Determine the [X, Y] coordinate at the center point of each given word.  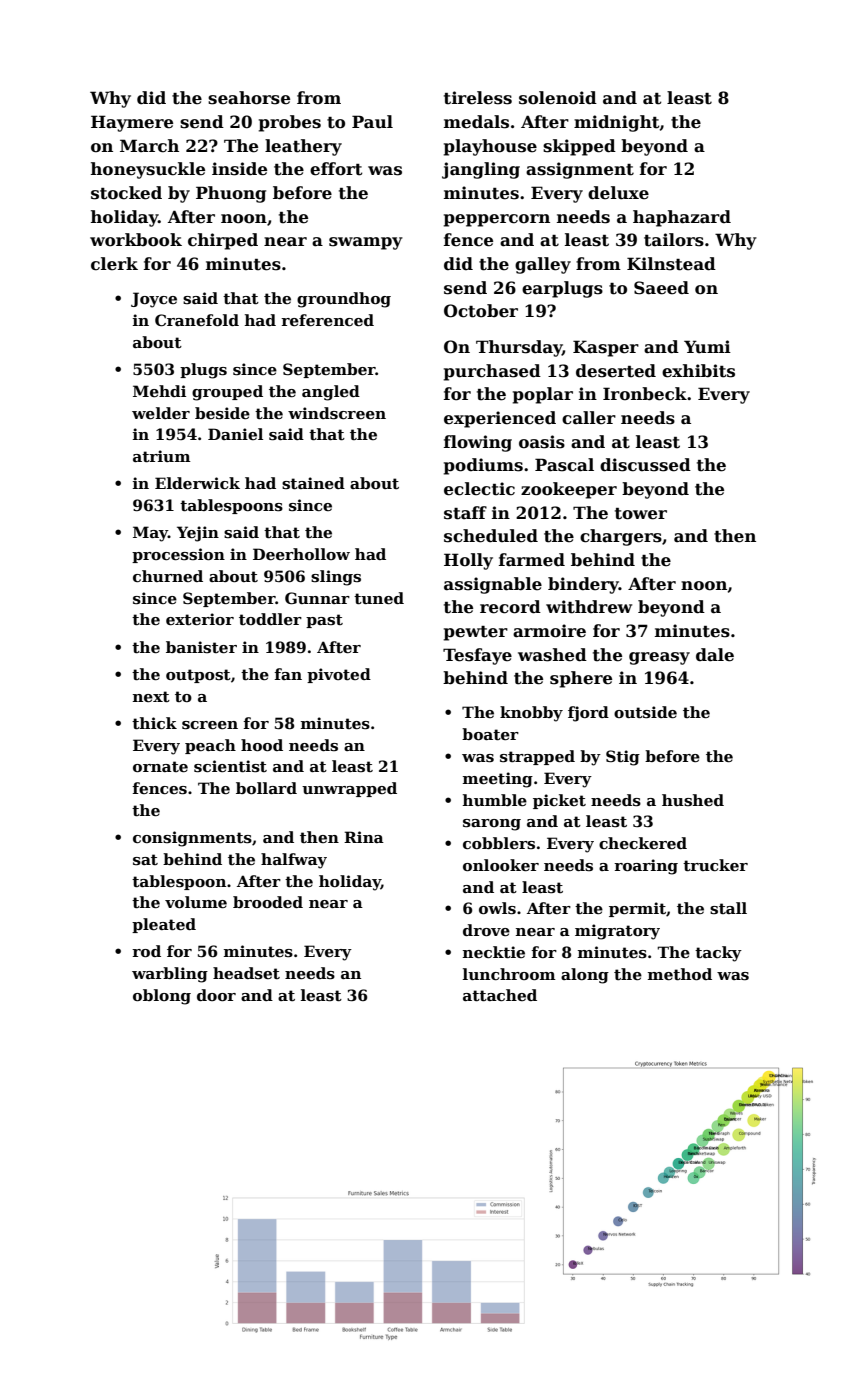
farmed [532, 560]
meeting [498, 780]
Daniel [235, 434]
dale [715, 655]
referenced [327, 320]
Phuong [231, 194]
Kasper [606, 348]
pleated [164, 925]
